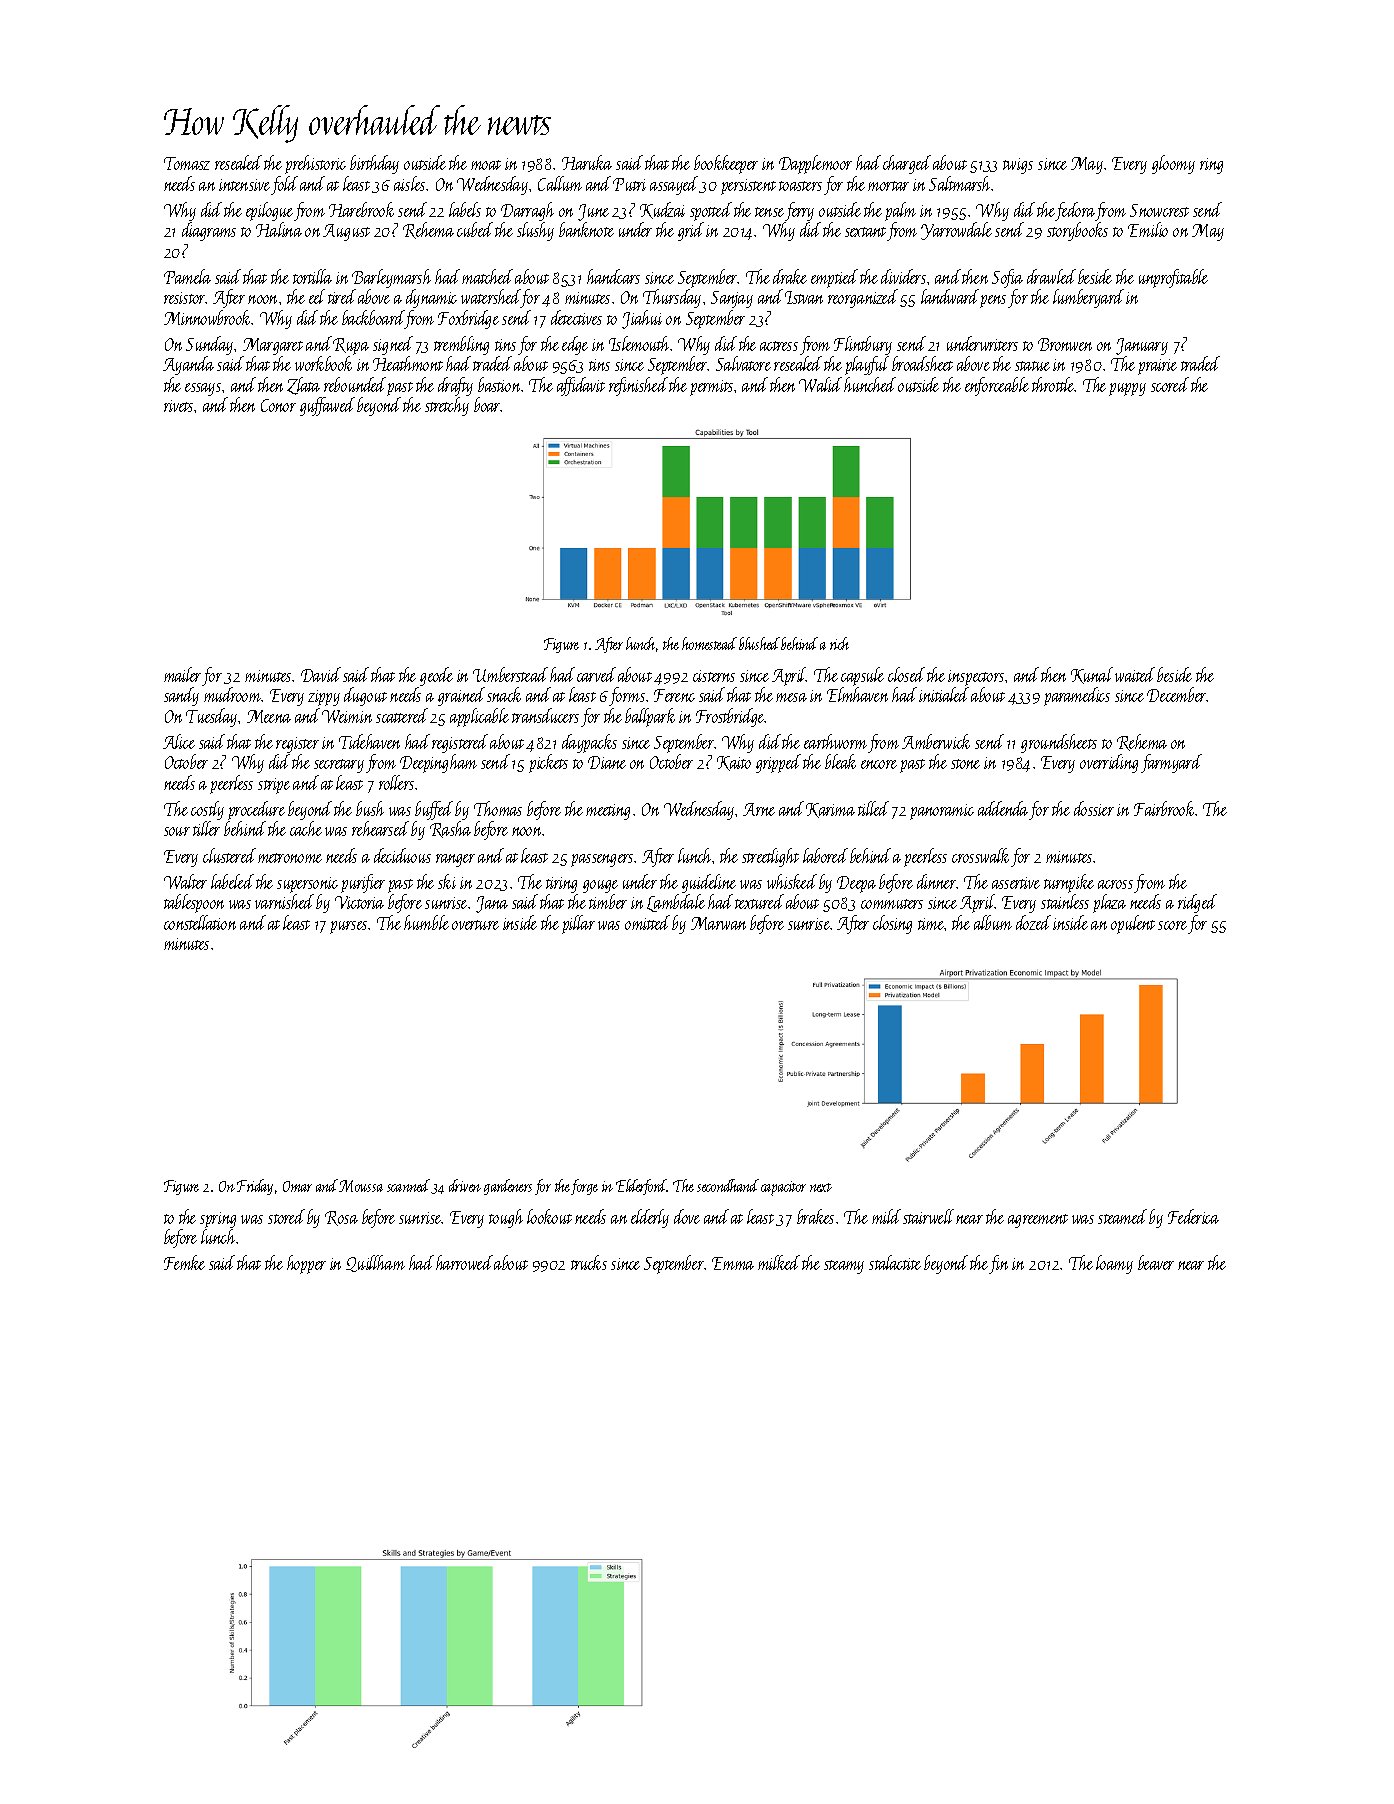 The width and height of the page is (1394, 1804). I want to click on supersonic, so click(307, 885).
